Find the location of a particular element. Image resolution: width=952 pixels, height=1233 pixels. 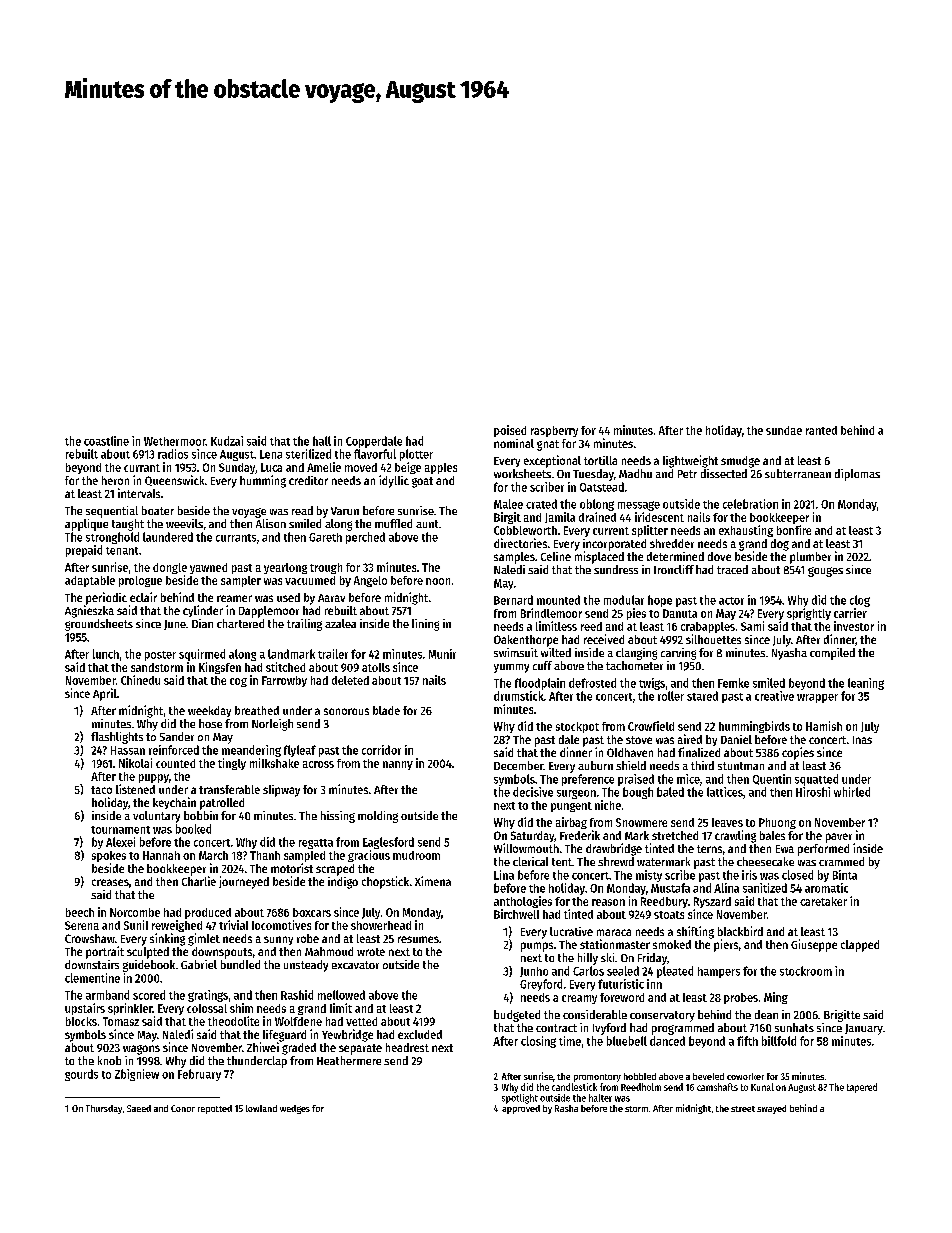

ranted is located at coordinates (821, 430).
